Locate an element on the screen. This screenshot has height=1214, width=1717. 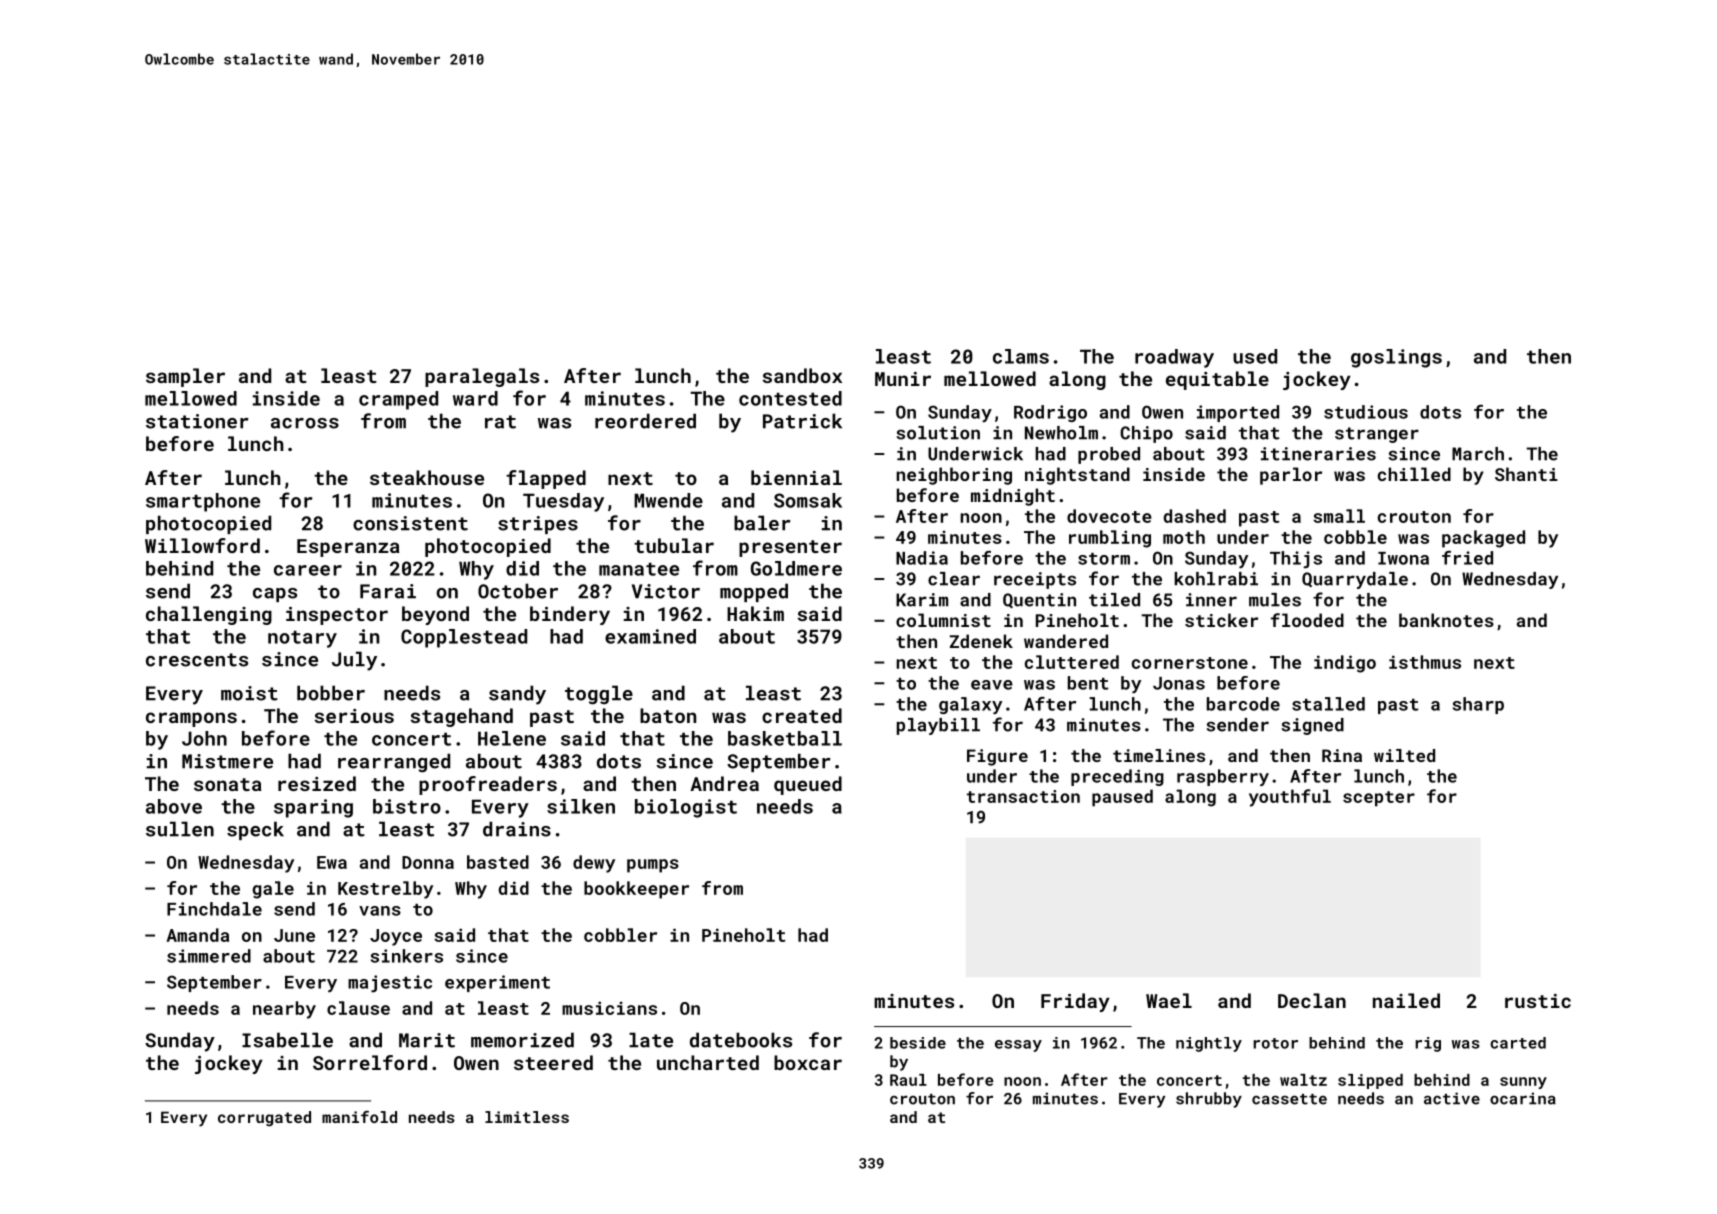
roadway is located at coordinates (1174, 358).
